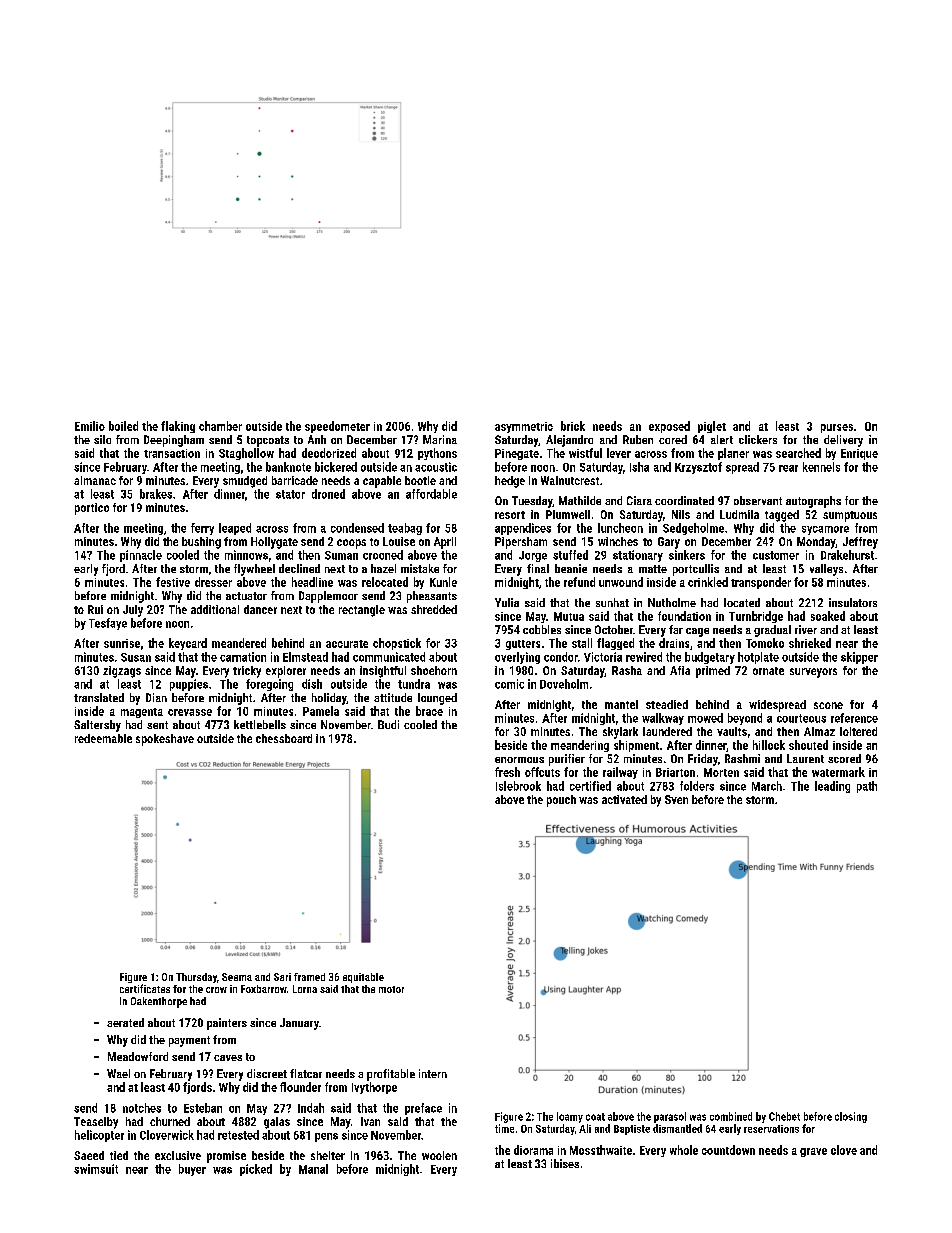  Describe the element at coordinates (712, 427) in the page. I see `piglet` at that location.
